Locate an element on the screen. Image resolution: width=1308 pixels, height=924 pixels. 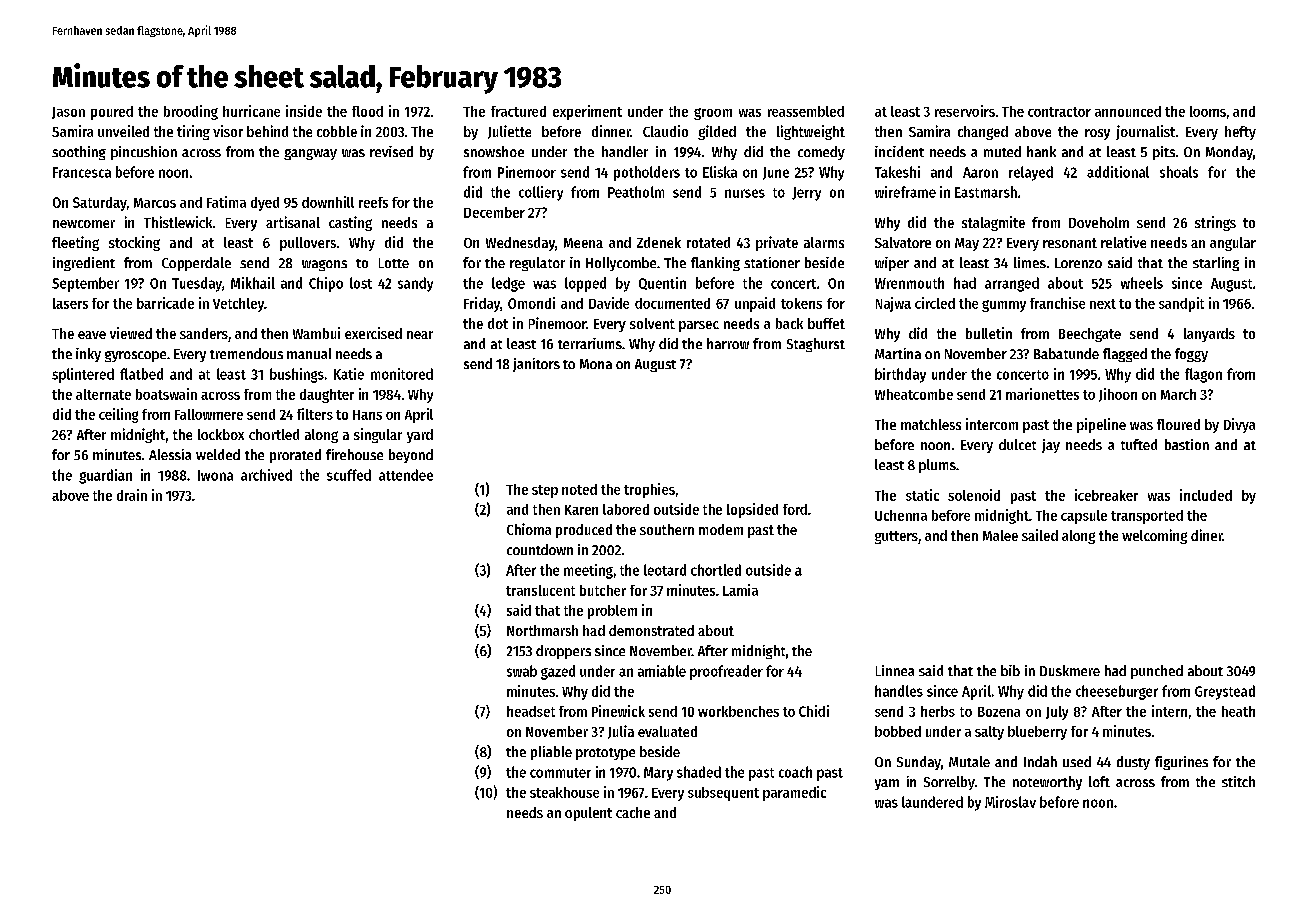
Northmarsh is located at coordinates (542, 630).
